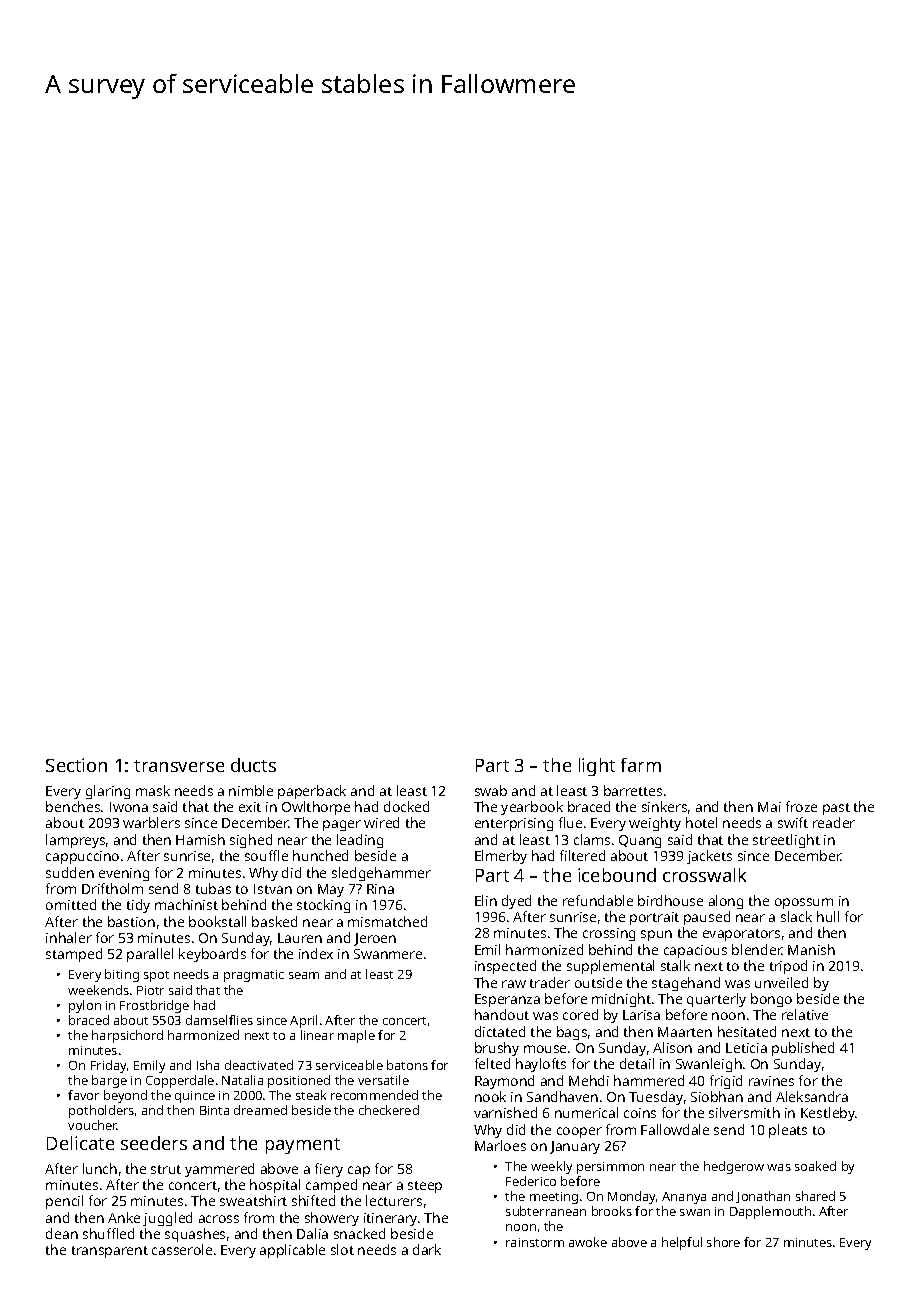 The height and width of the screenshot is (1308, 924). I want to click on yearbook, so click(532, 808).
